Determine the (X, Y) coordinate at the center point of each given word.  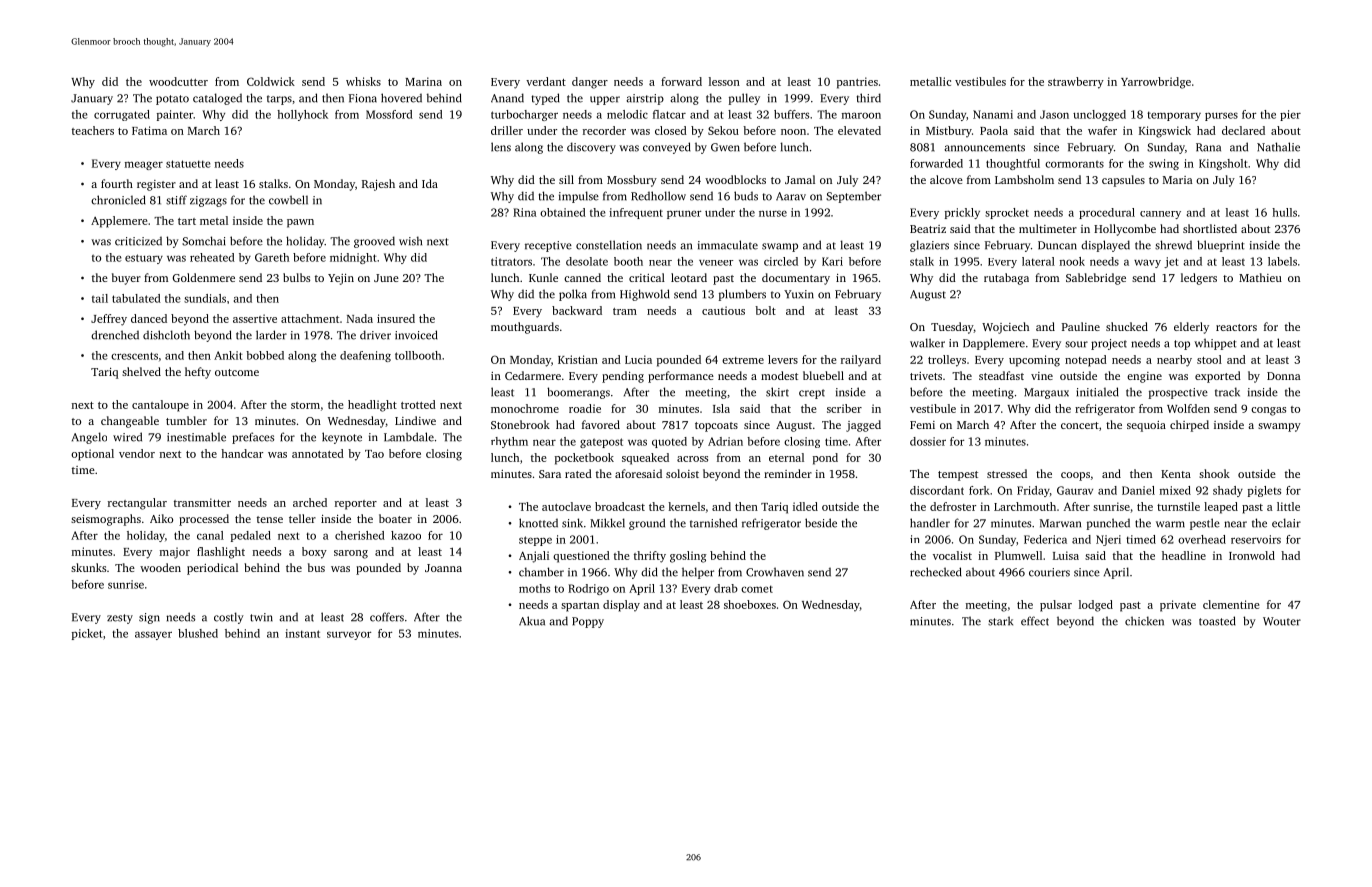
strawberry (1076, 83)
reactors (1236, 327)
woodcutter (178, 81)
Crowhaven (775, 572)
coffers (387, 617)
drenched (115, 335)
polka (573, 295)
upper (605, 100)
